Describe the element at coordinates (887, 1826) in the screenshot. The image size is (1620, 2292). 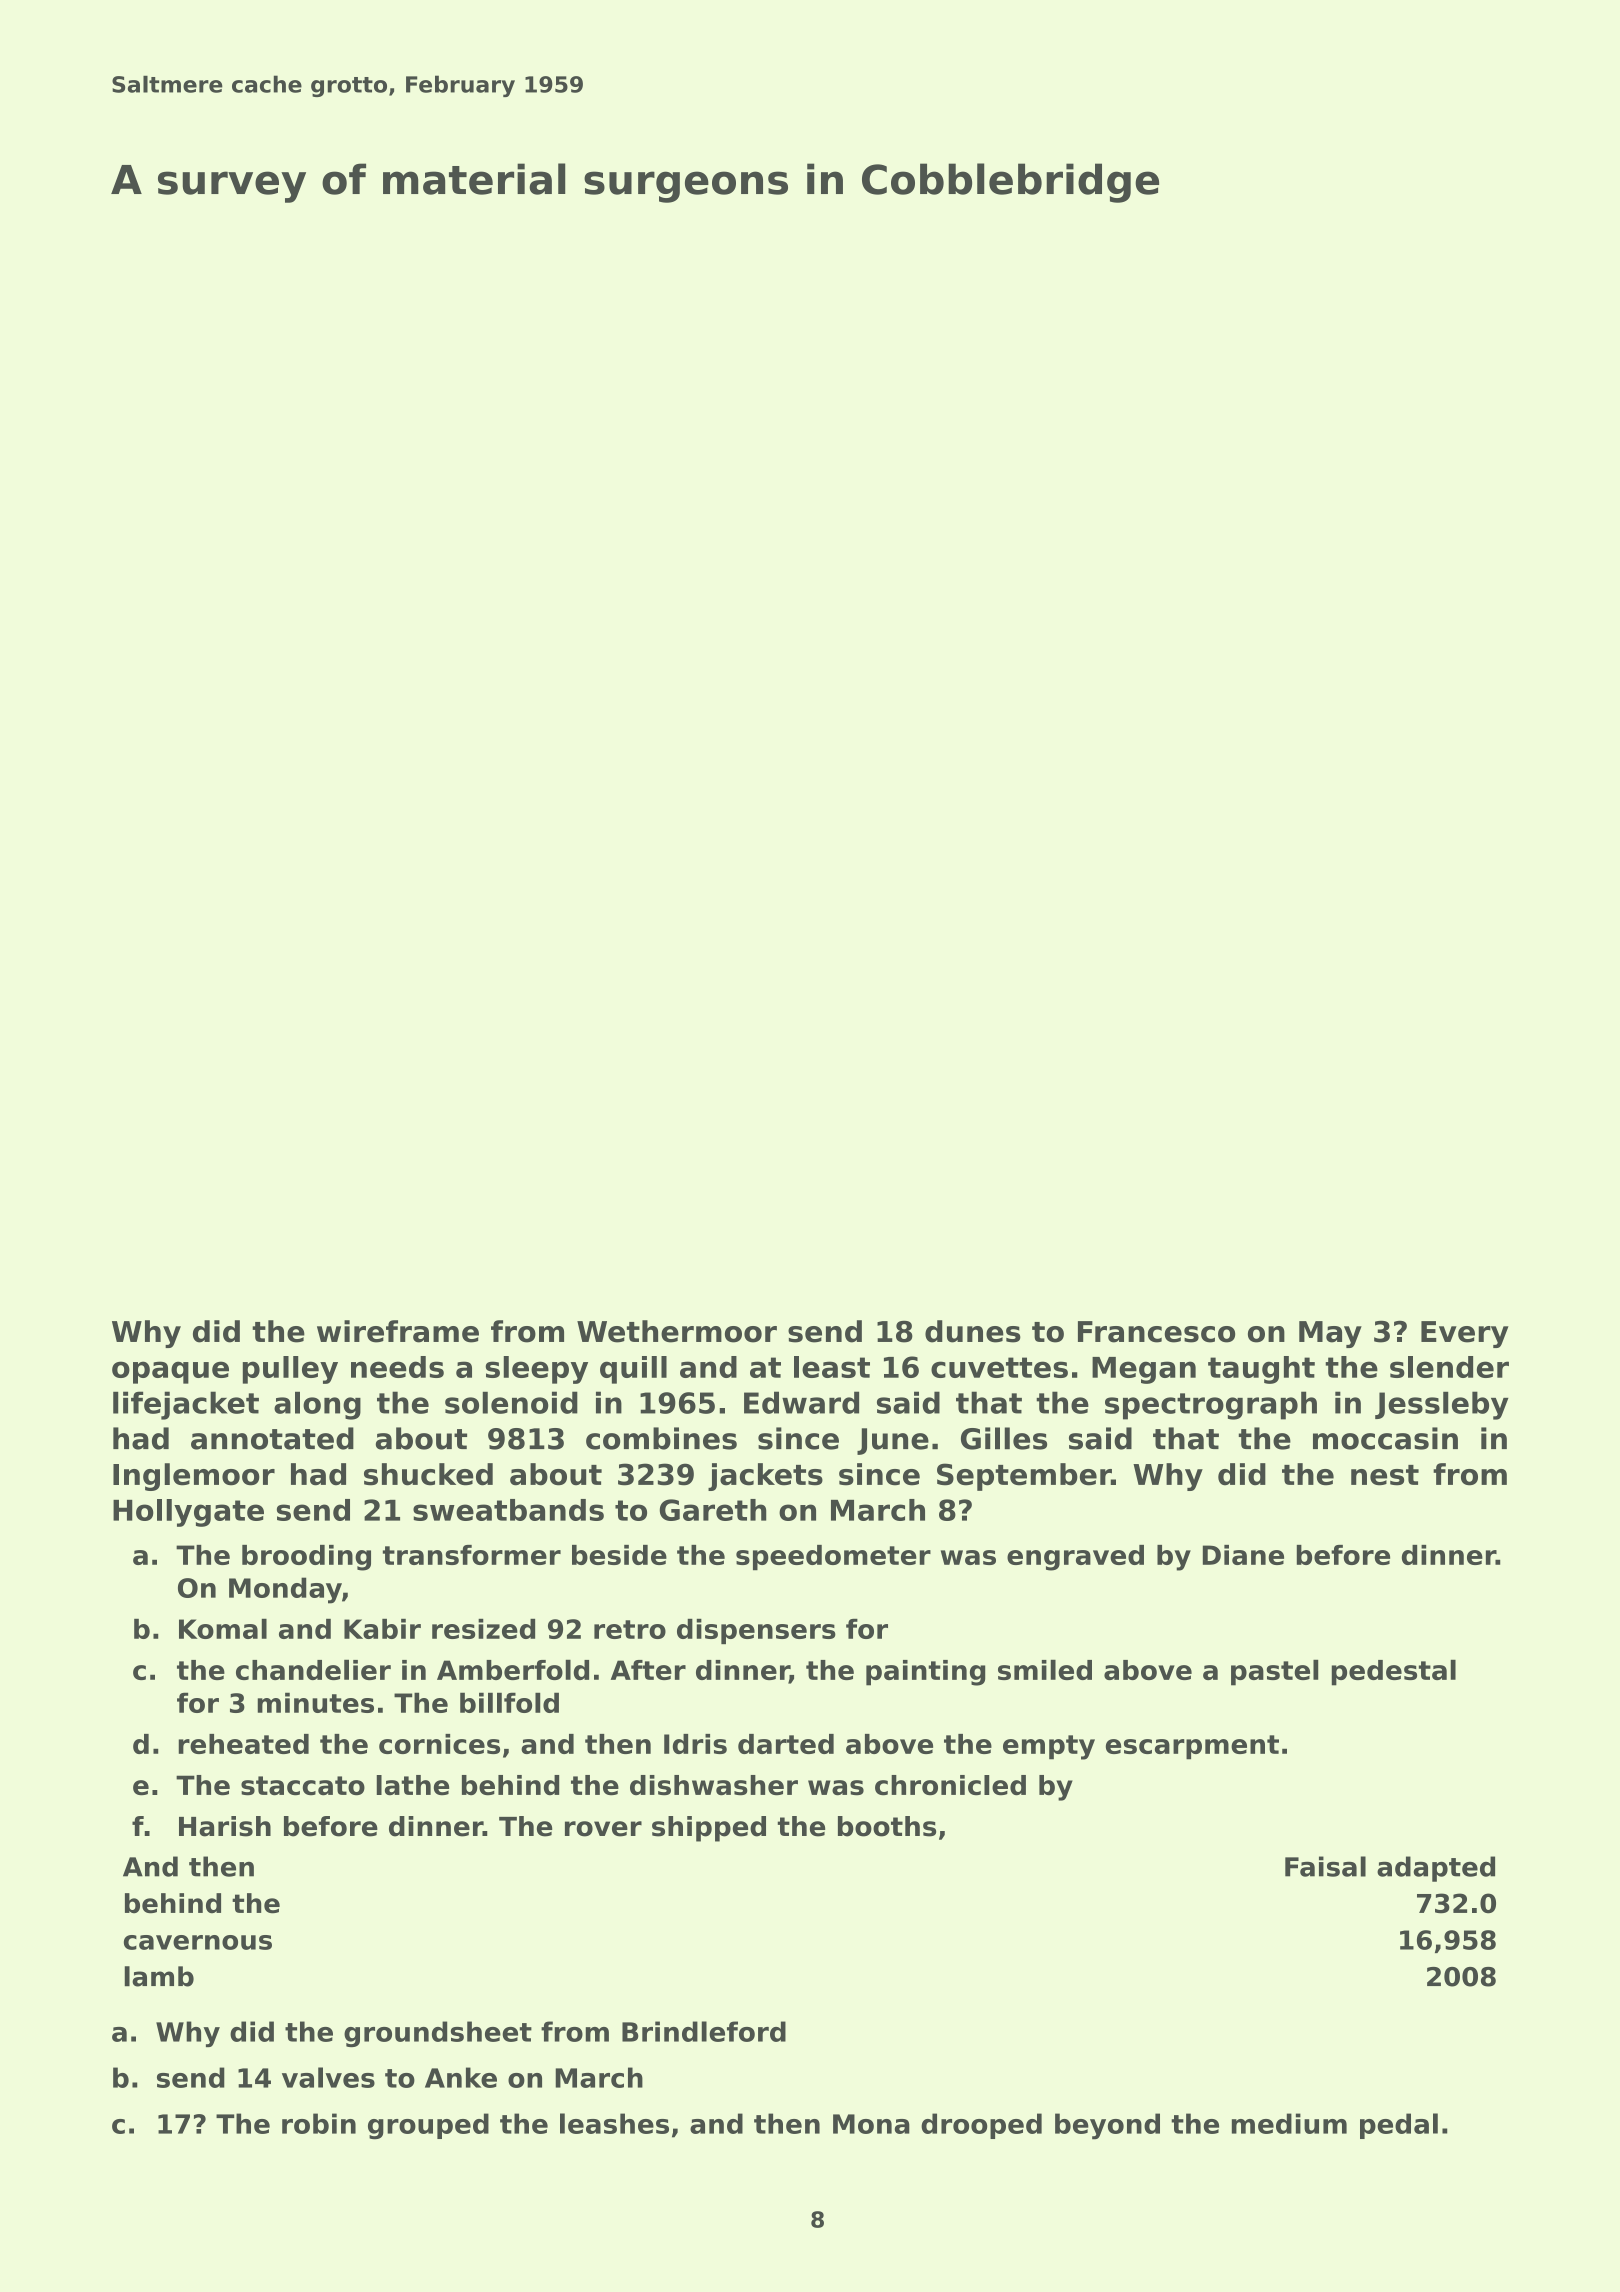
I see `booths` at that location.
